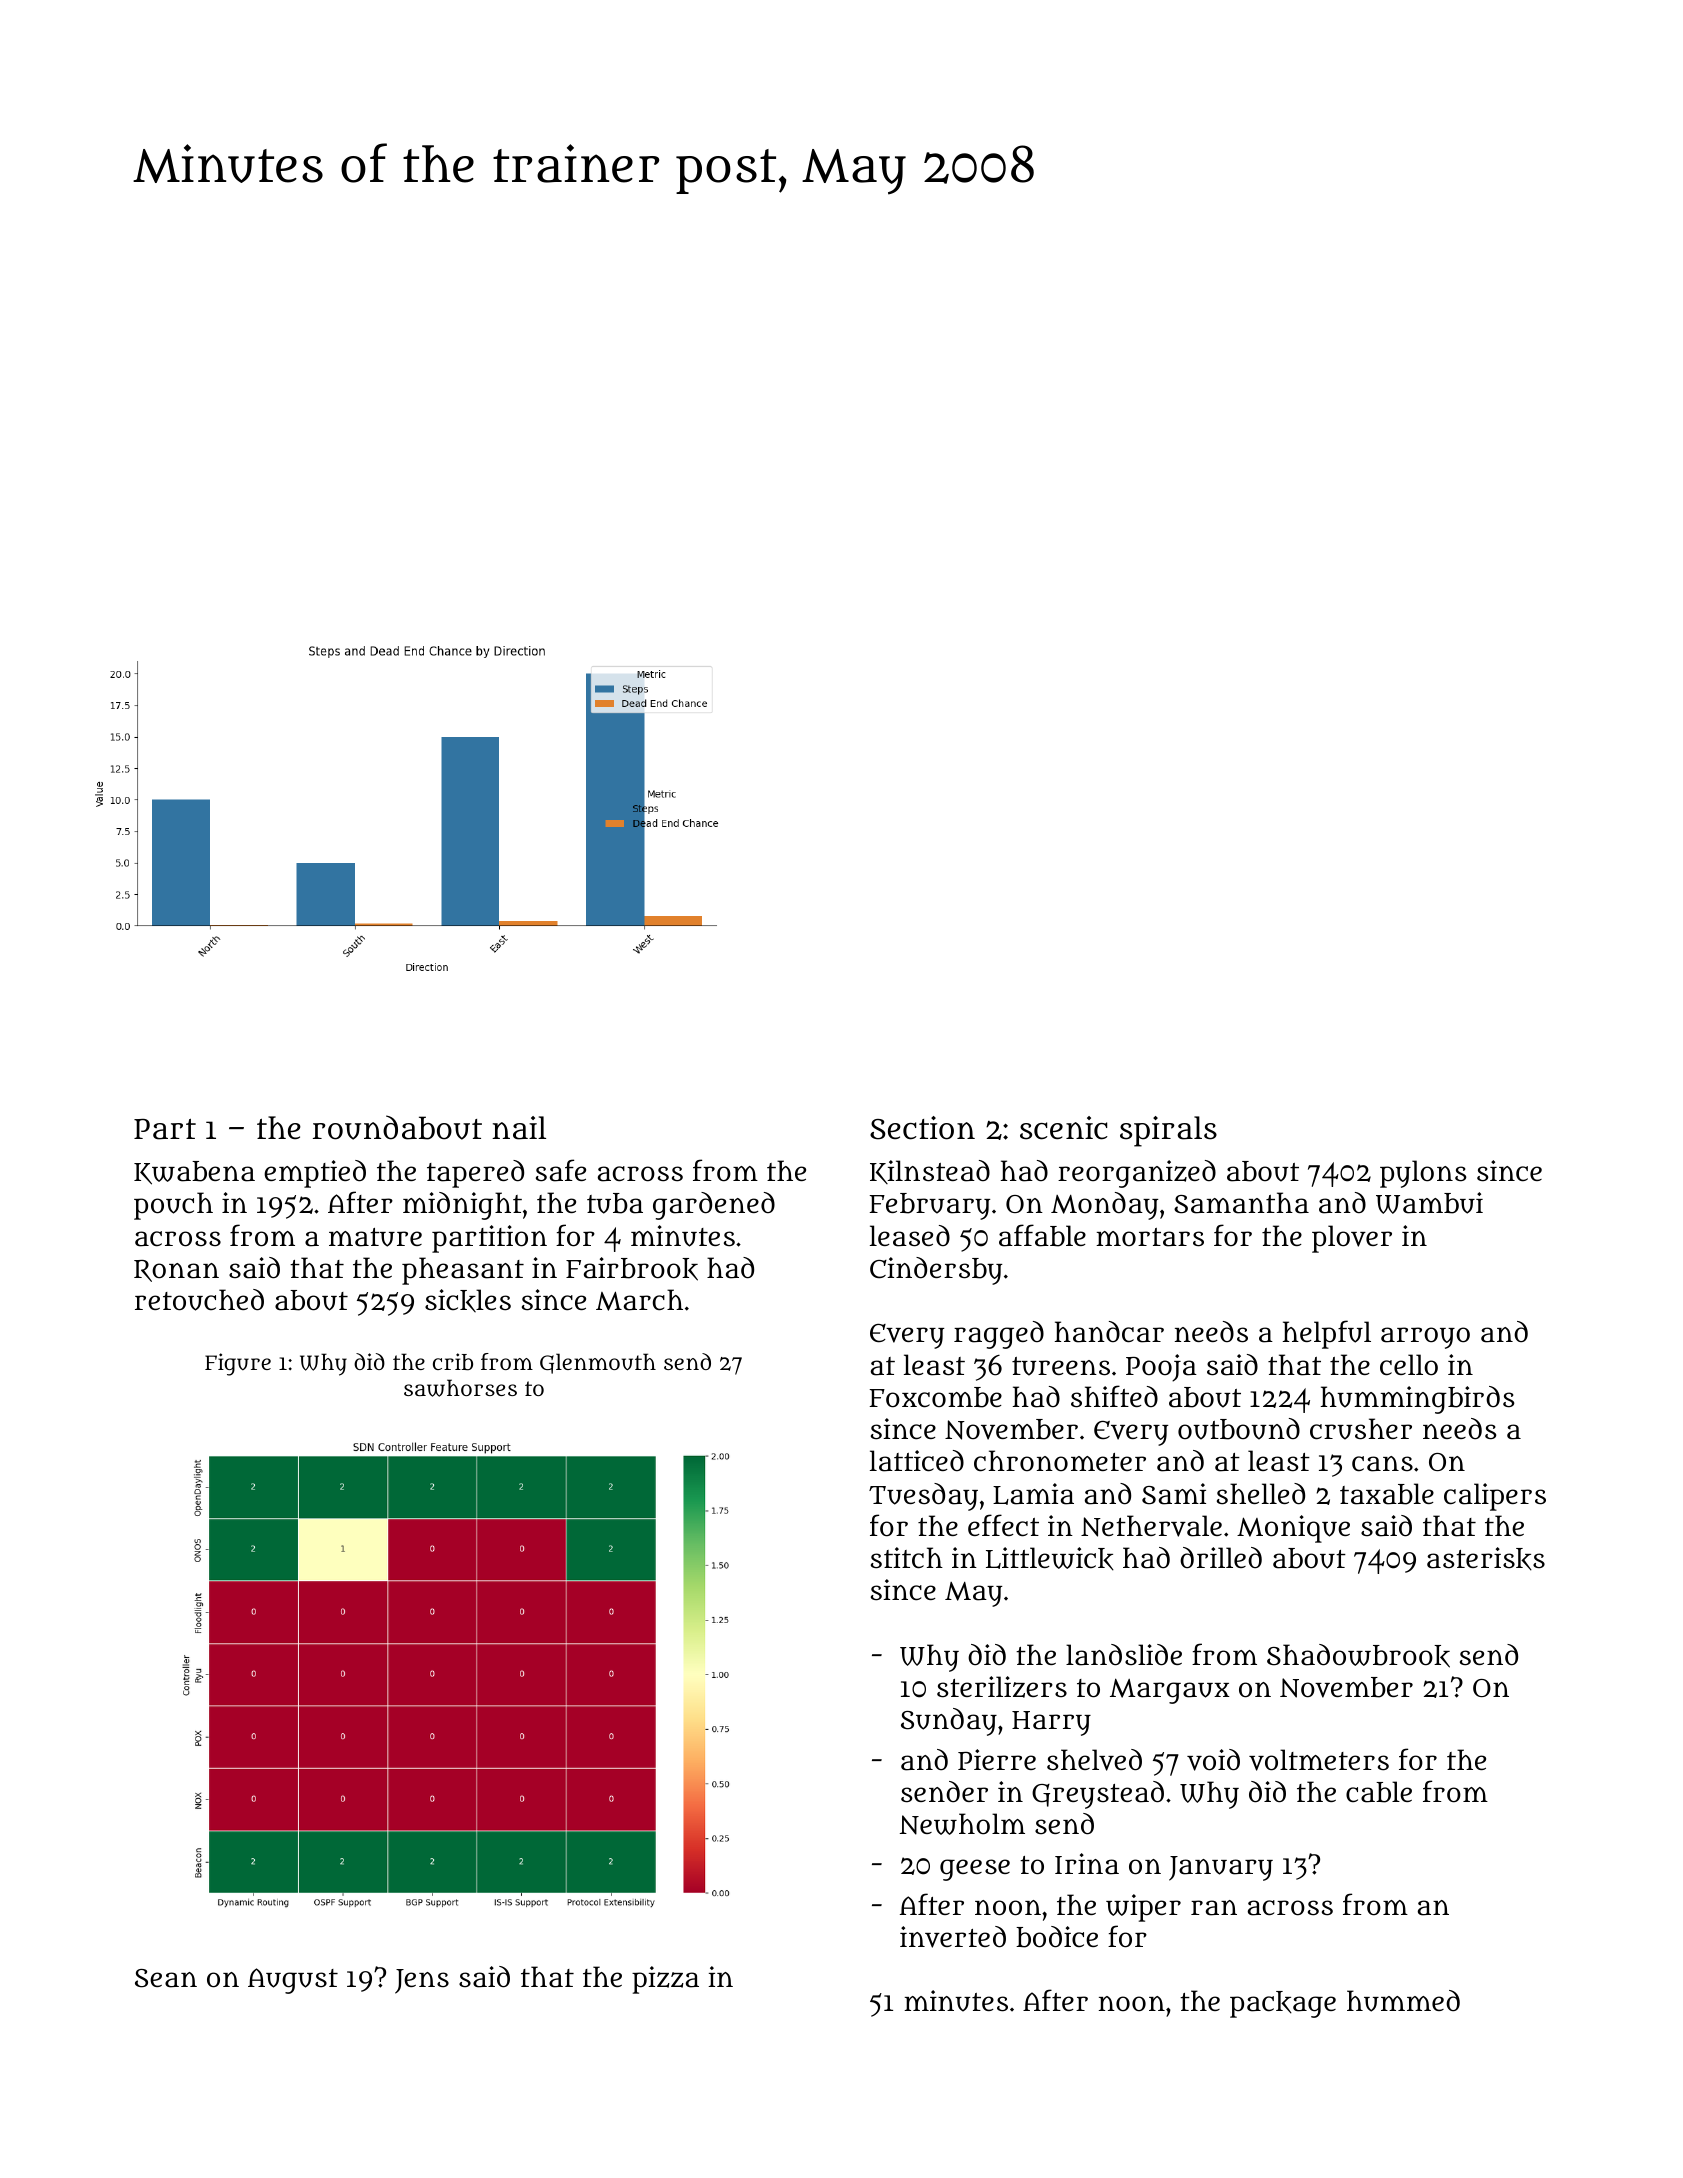  What do you see at coordinates (936, 1397) in the page?
I see `Foxcombe` at bounding box center [936, 1397].
